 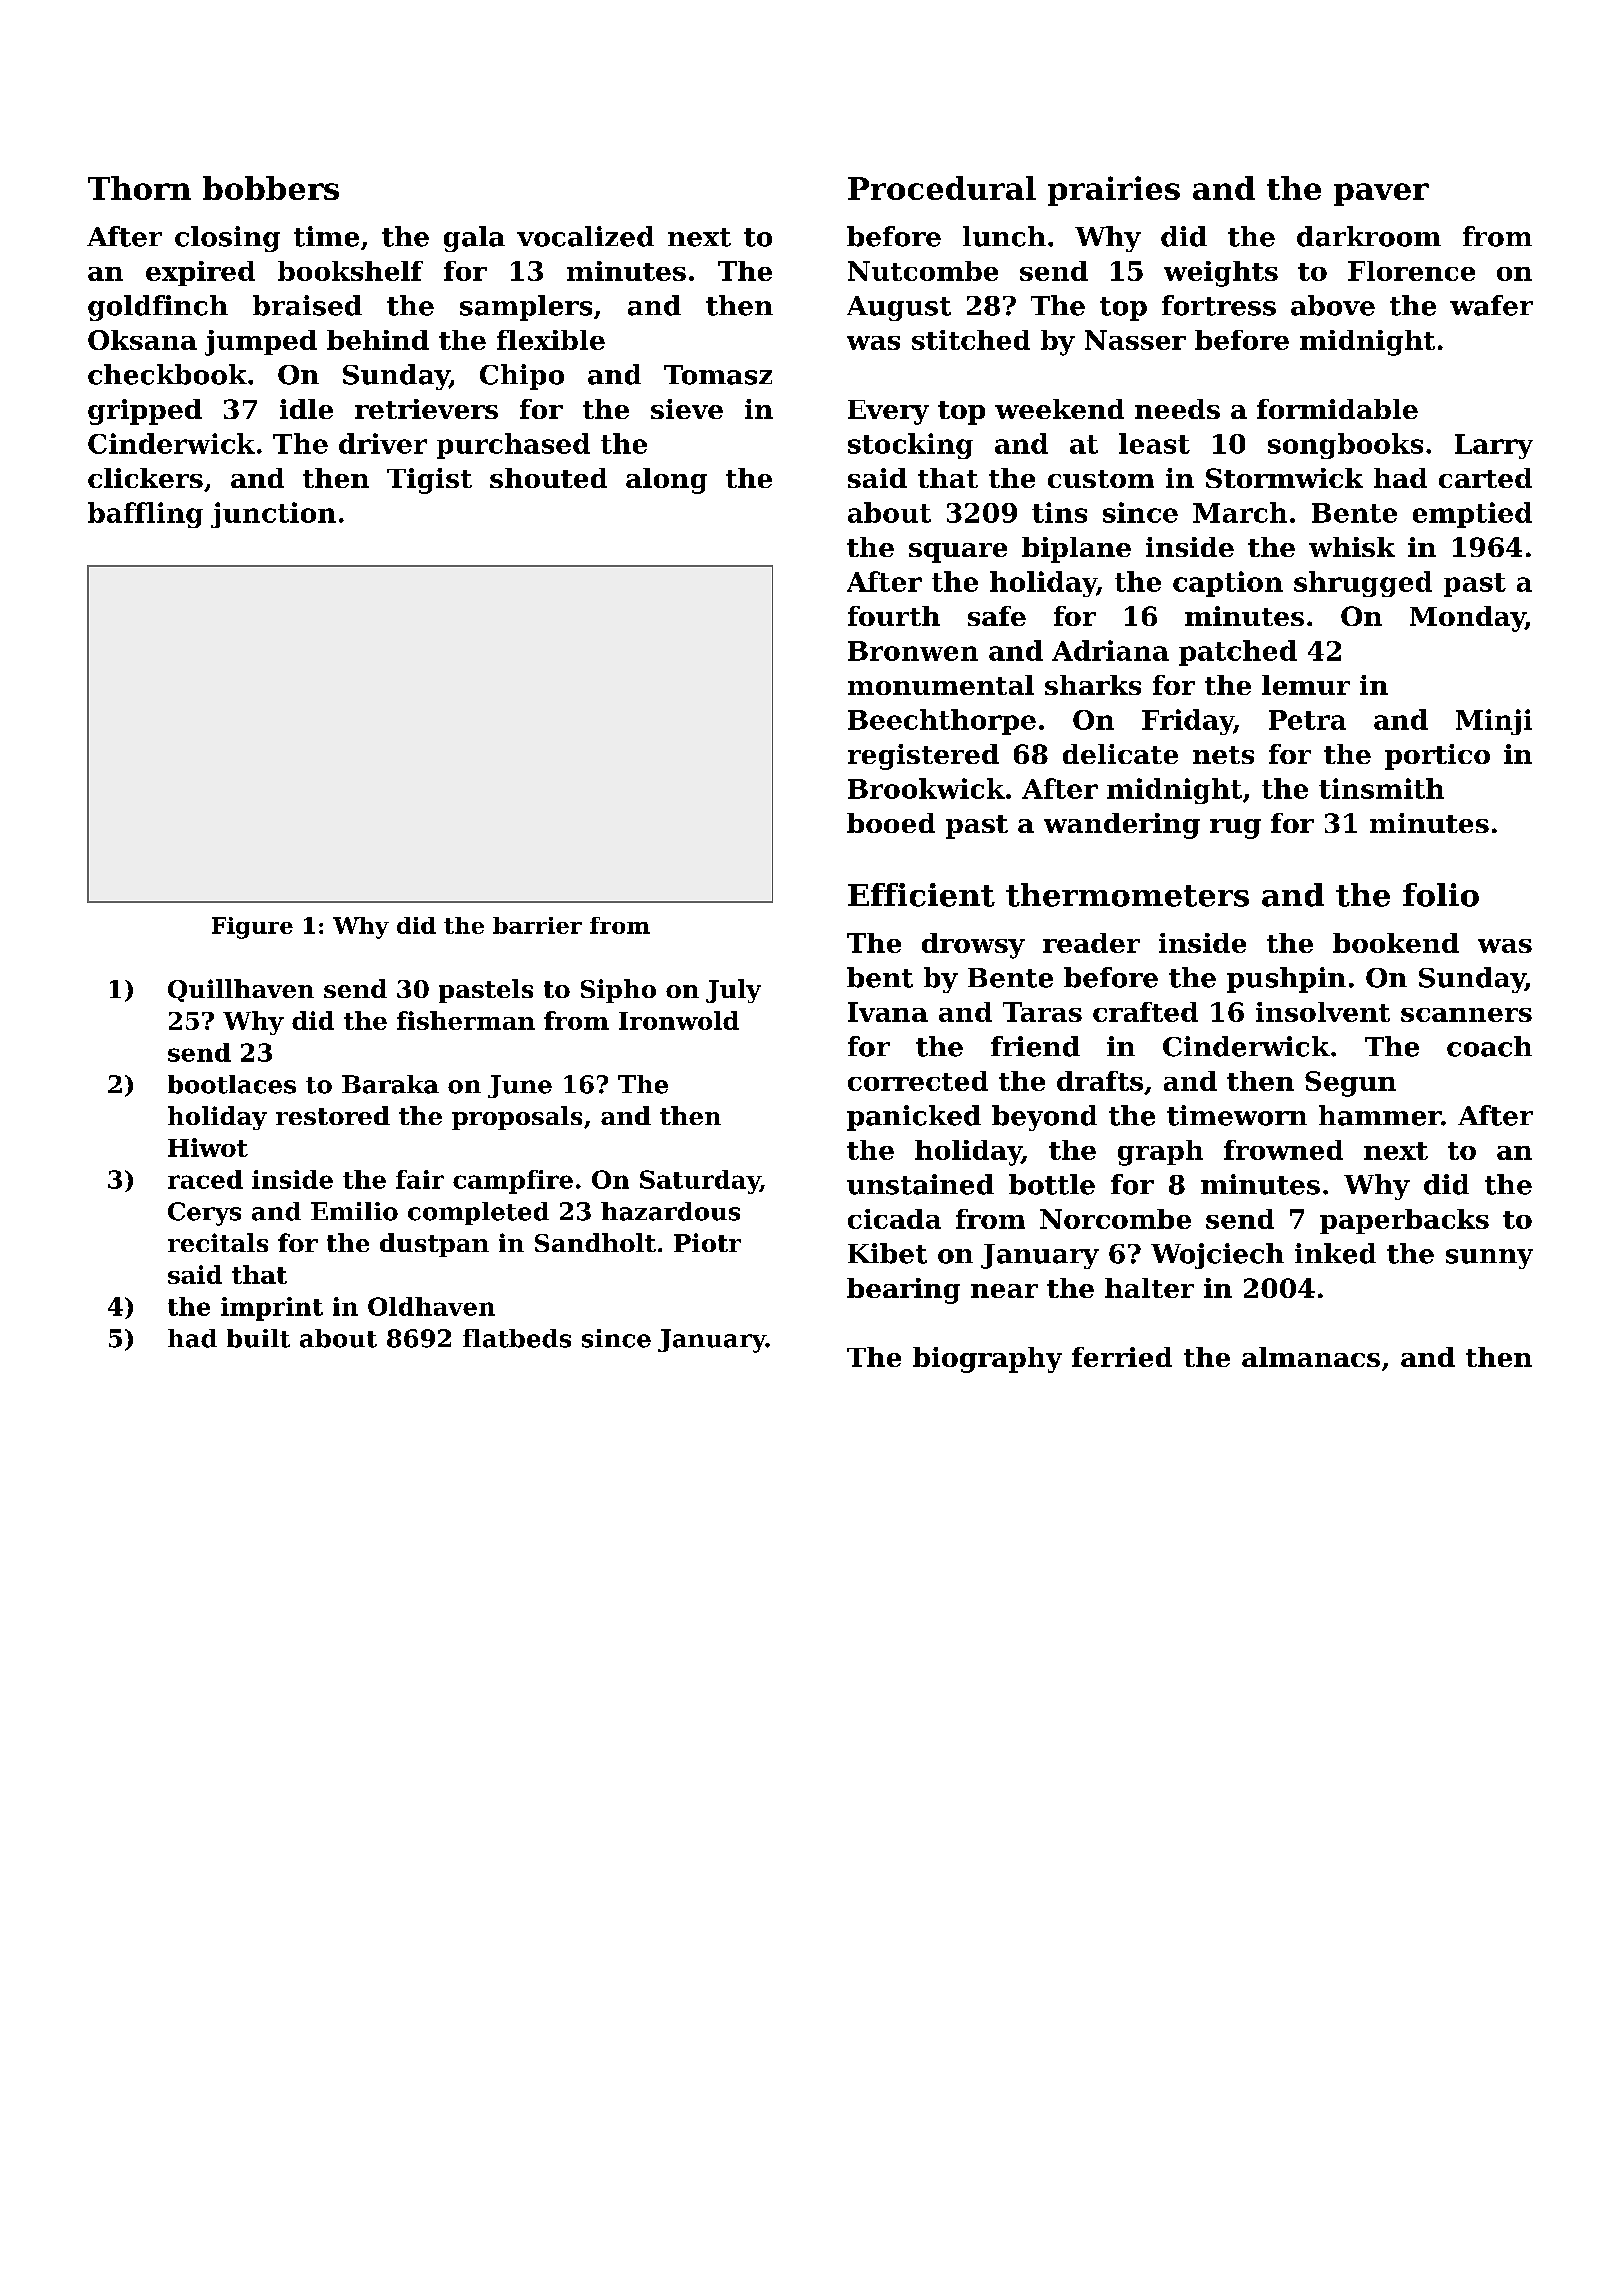 I want to click on gripped, so click(x=145, y=412).
